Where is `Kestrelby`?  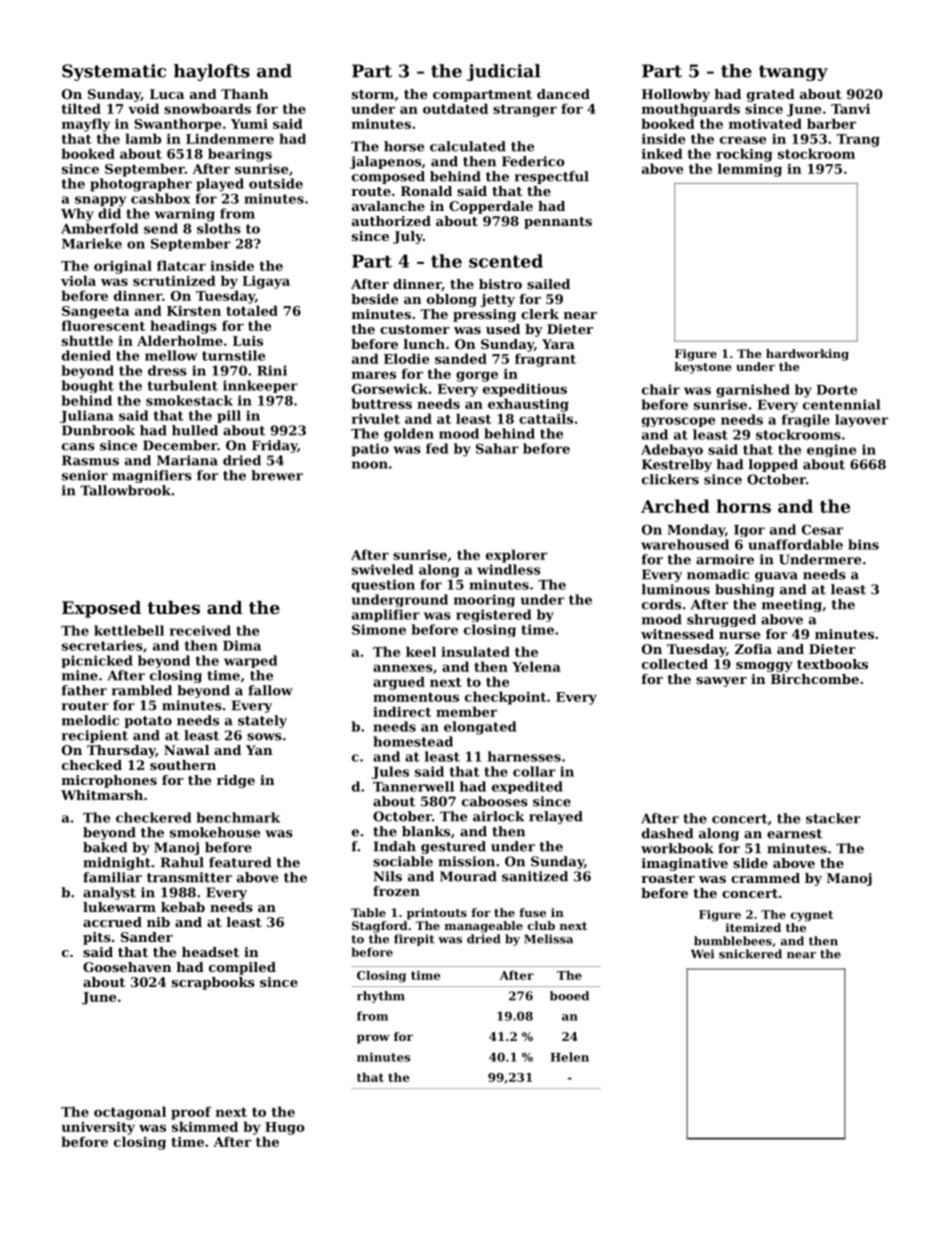
Kestrelby is located at coordinates (677, 465).
